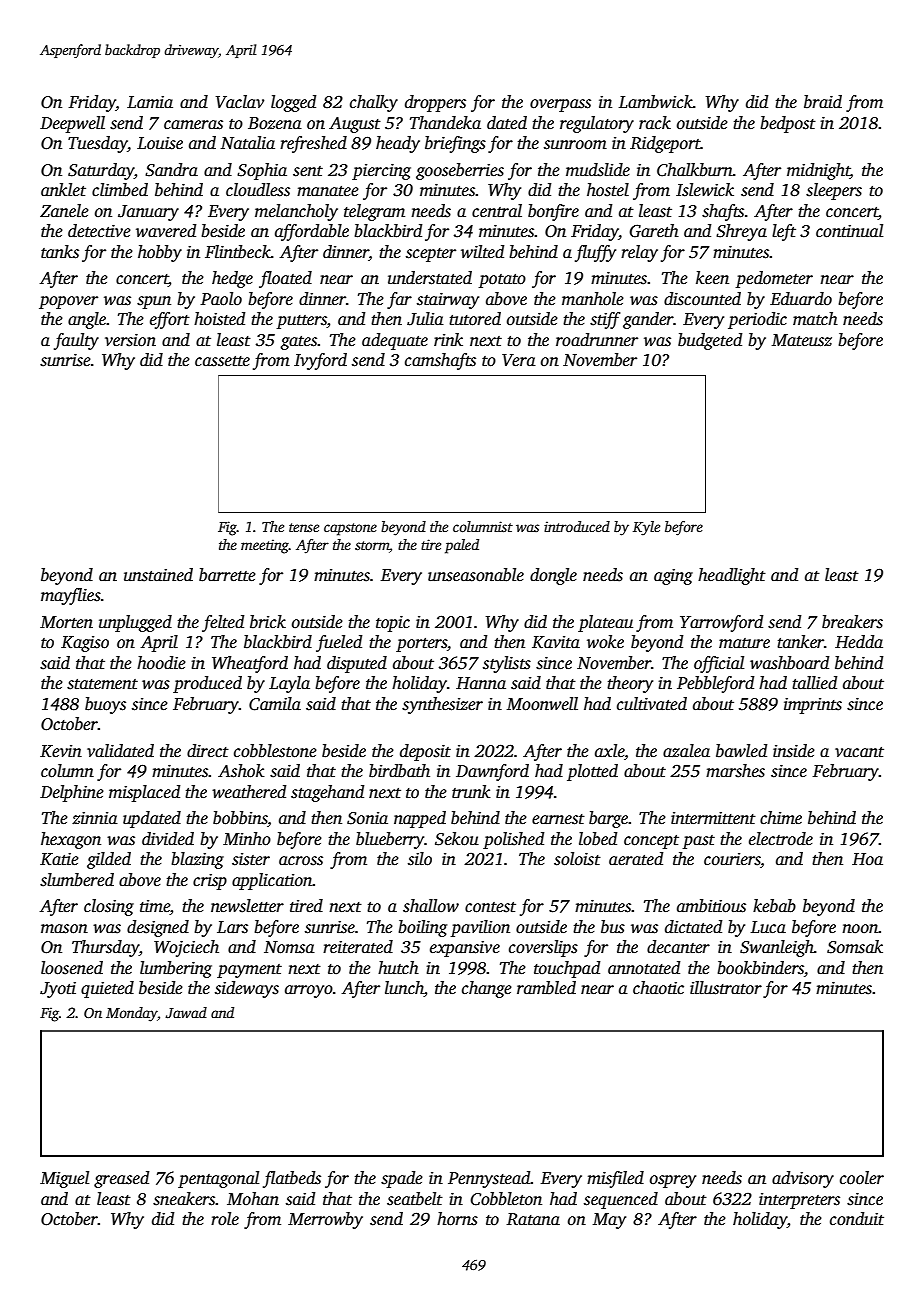  Describe the element at coordinates (76, 341) in the document. I see `faulty` at that location.
